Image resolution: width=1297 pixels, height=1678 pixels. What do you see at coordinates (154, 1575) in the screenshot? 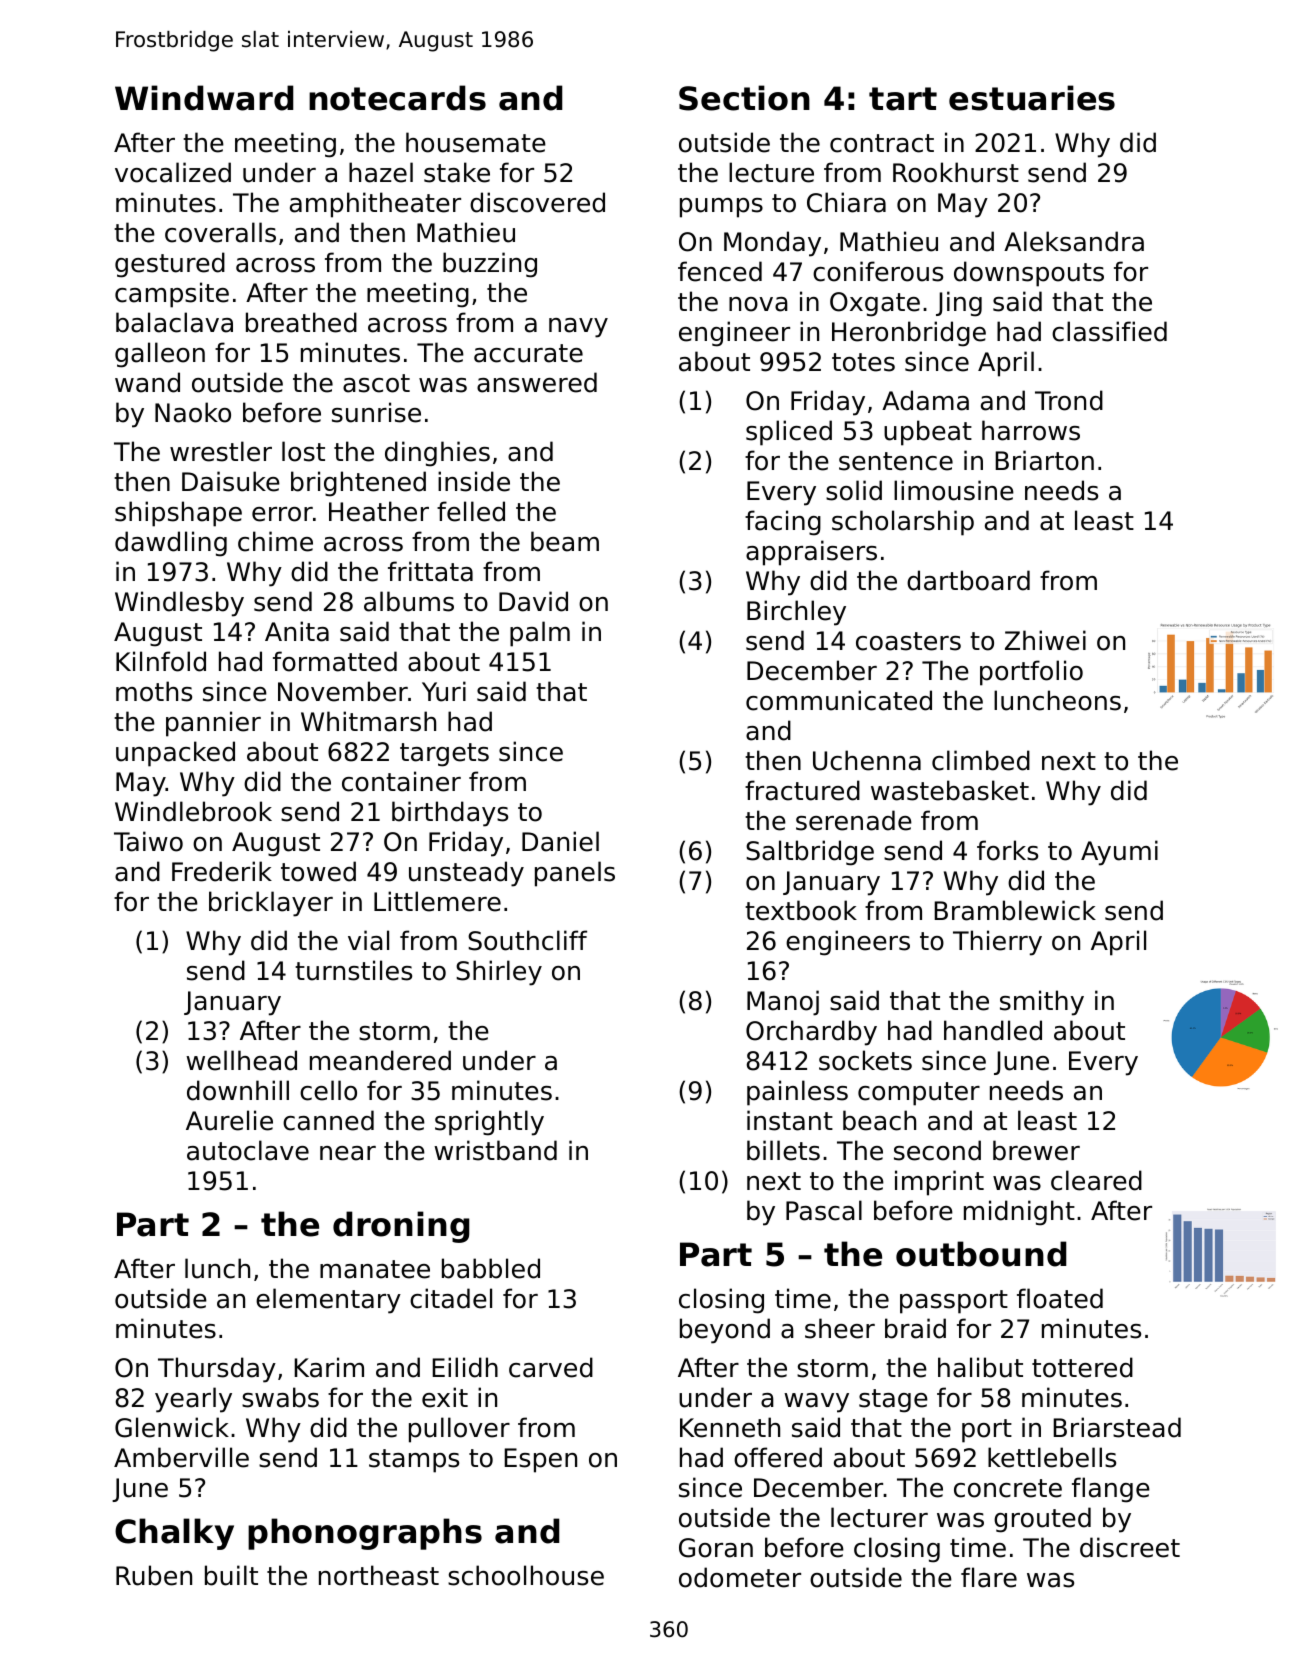
I see `Ruben` at bounding box center [154, 1575].
